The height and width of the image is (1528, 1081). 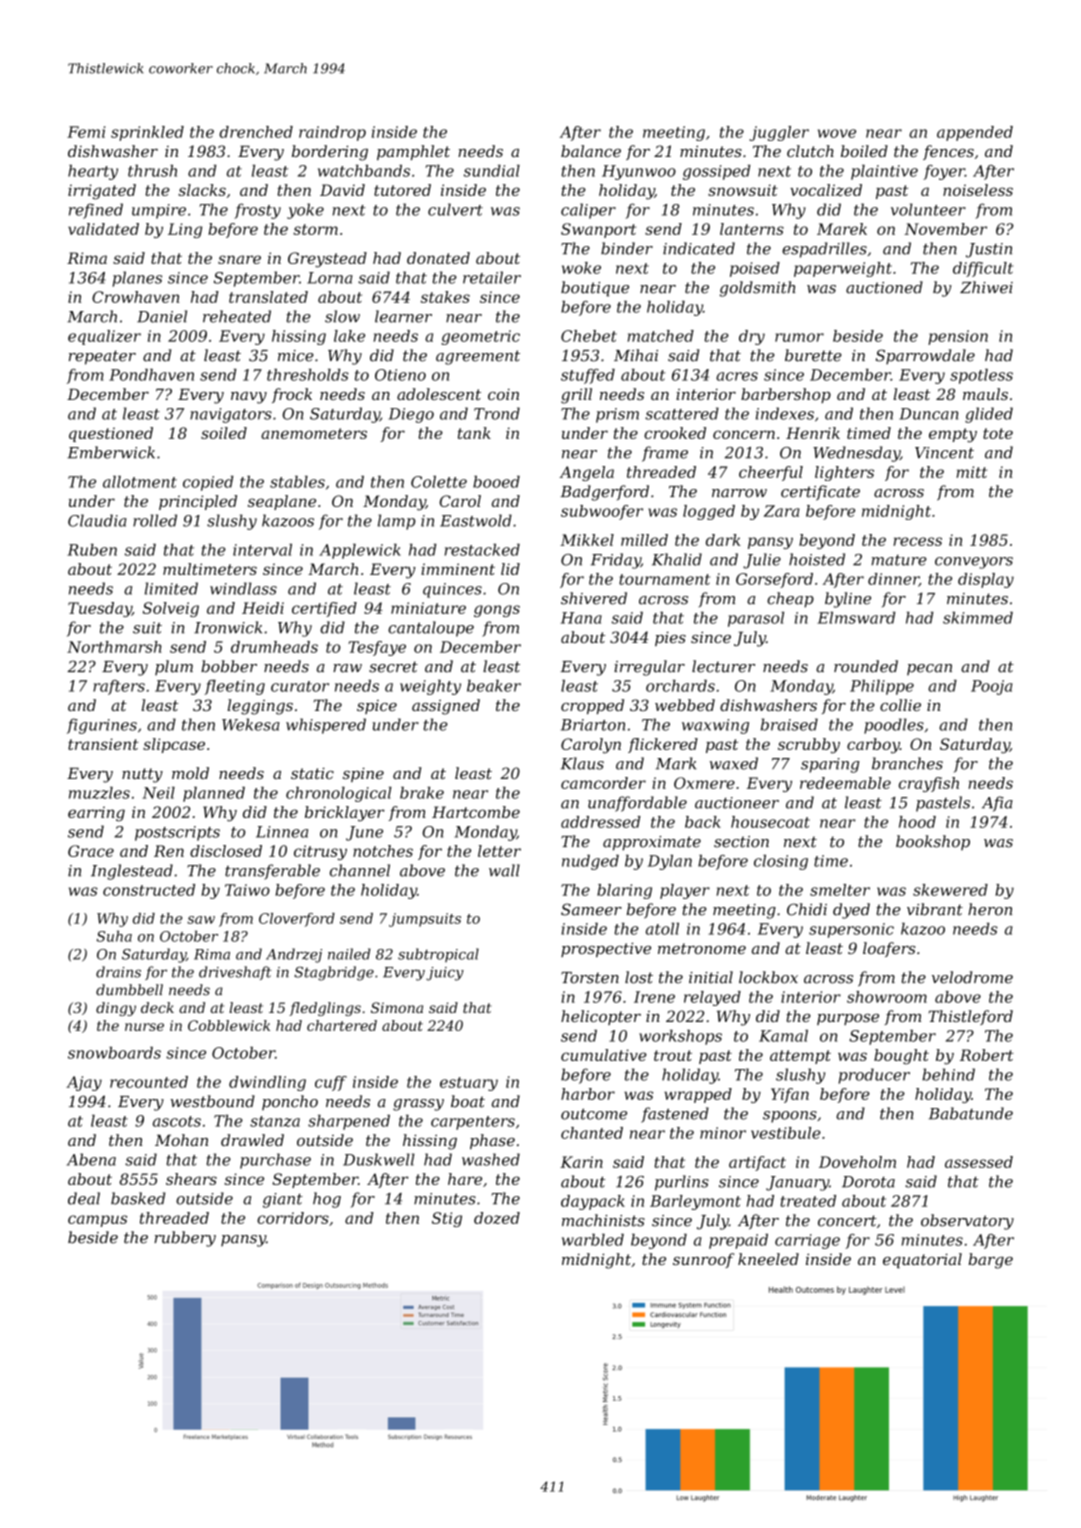 What do you see at coordinates (152, 171) in the image?
I see `thrush` at bounding box center [152, 171].
